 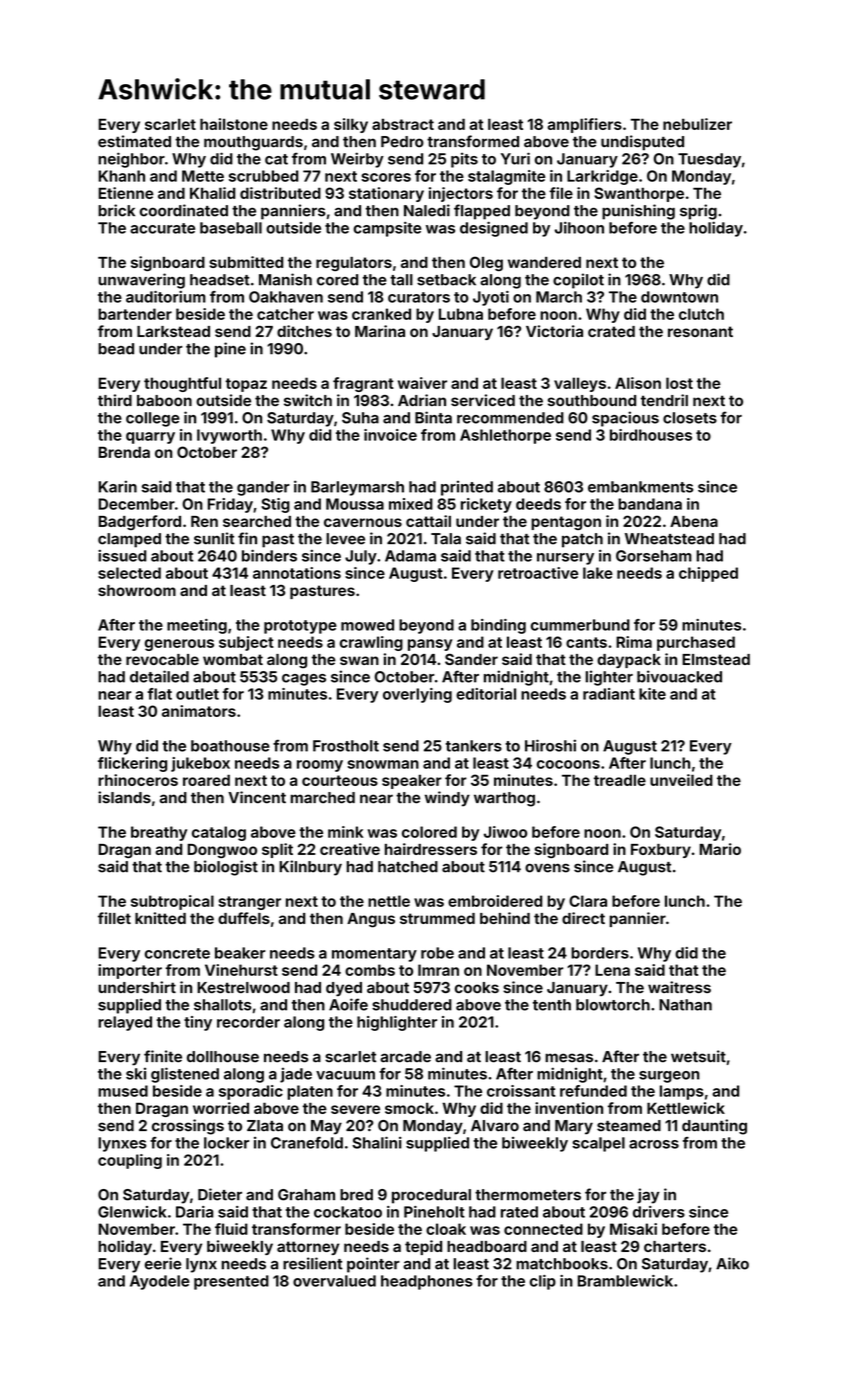 What do you see at coordinates (116, 210) in the page?
I see `brick` at bounding box center [116, 210].
